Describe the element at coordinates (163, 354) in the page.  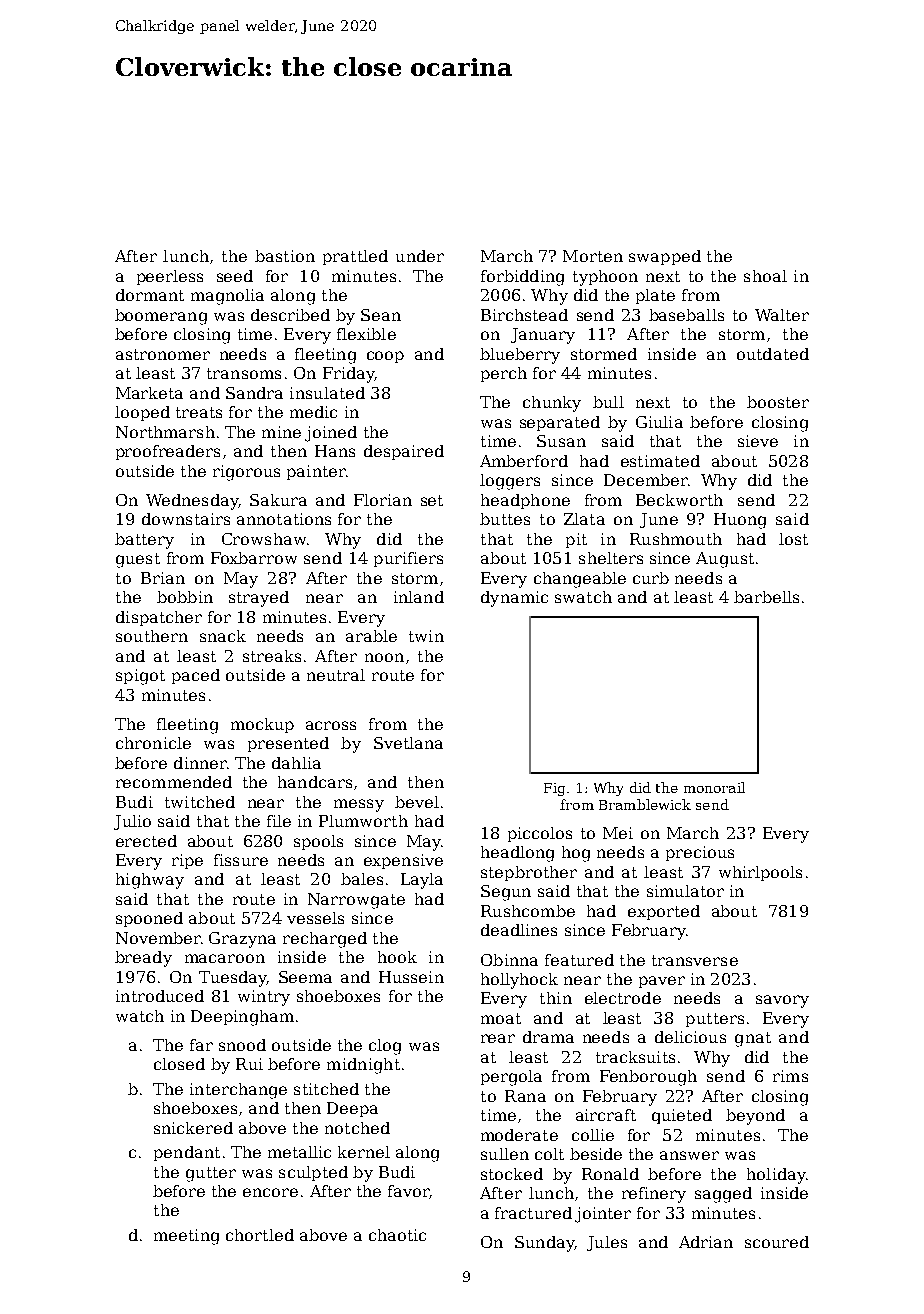
I see `astronomer` at that location.
